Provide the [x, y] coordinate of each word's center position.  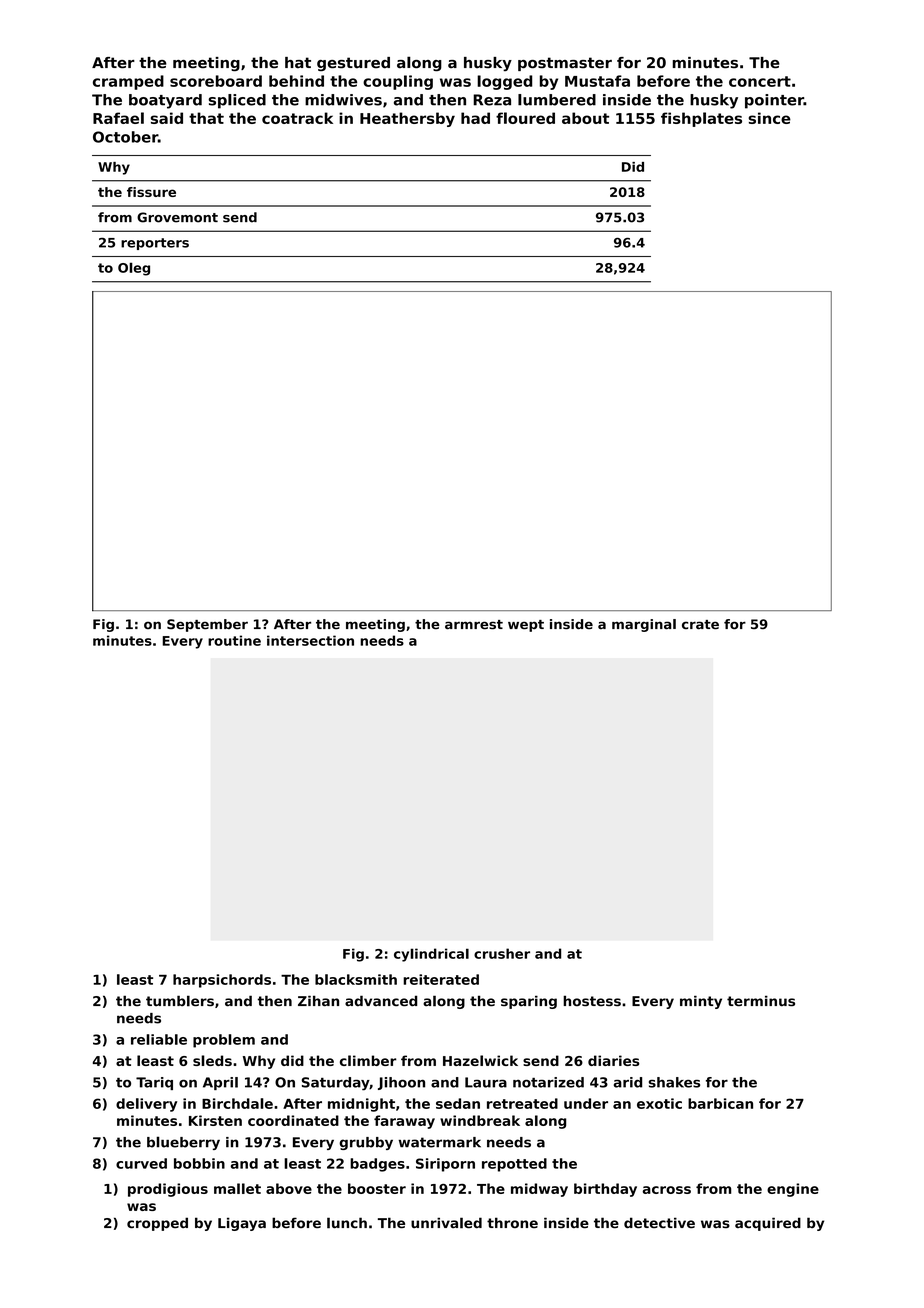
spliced [237, 101]
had [475, 118]
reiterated [441, 979]
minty [701, 1002]
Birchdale [237, 1103]
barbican [720, 1103]
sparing [529, 1002]
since [769, 118]
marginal [644, 625]
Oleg [134, 269]
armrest [474, 625]
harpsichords [222, 981]
